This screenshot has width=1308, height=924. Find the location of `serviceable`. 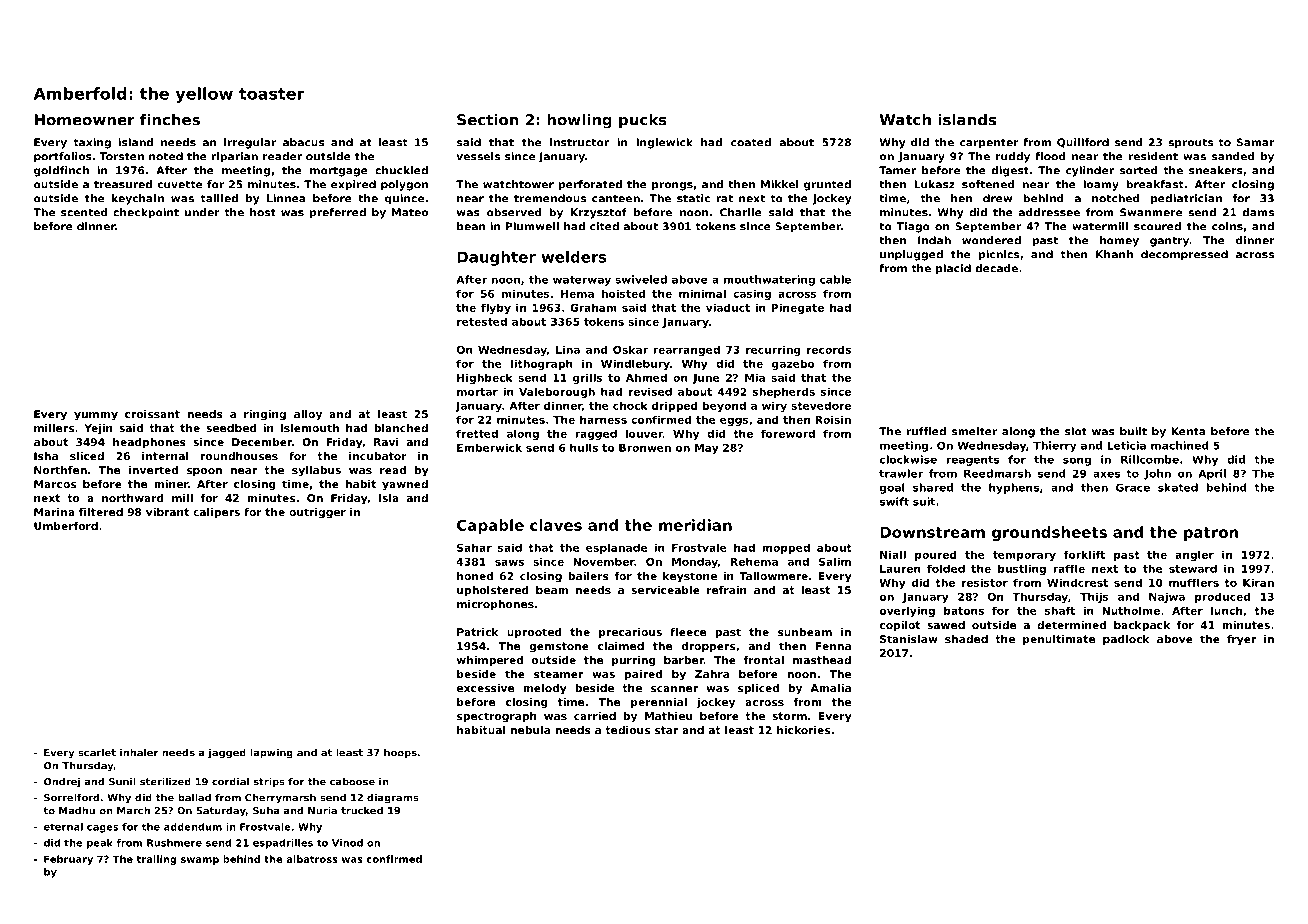

serviceable is located at coordinates (665, 590).
